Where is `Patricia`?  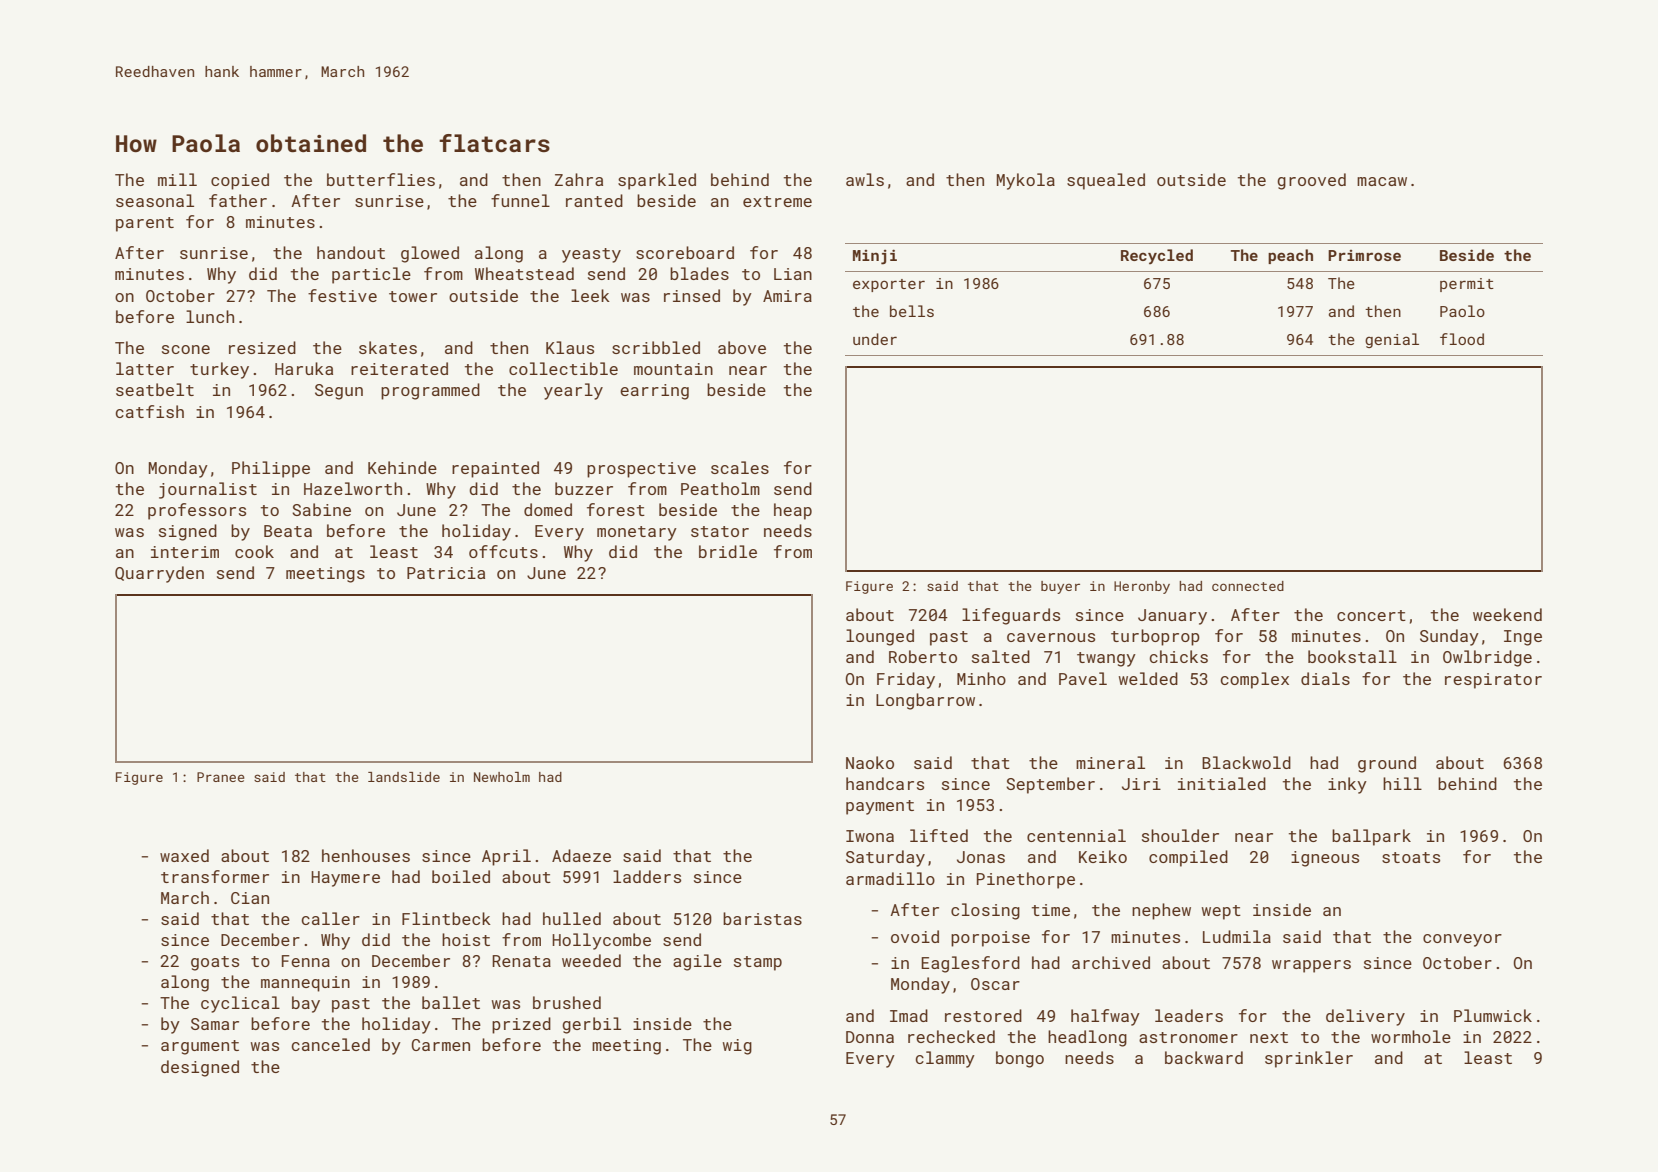
Patricia is located at coordinates (446, 573).
